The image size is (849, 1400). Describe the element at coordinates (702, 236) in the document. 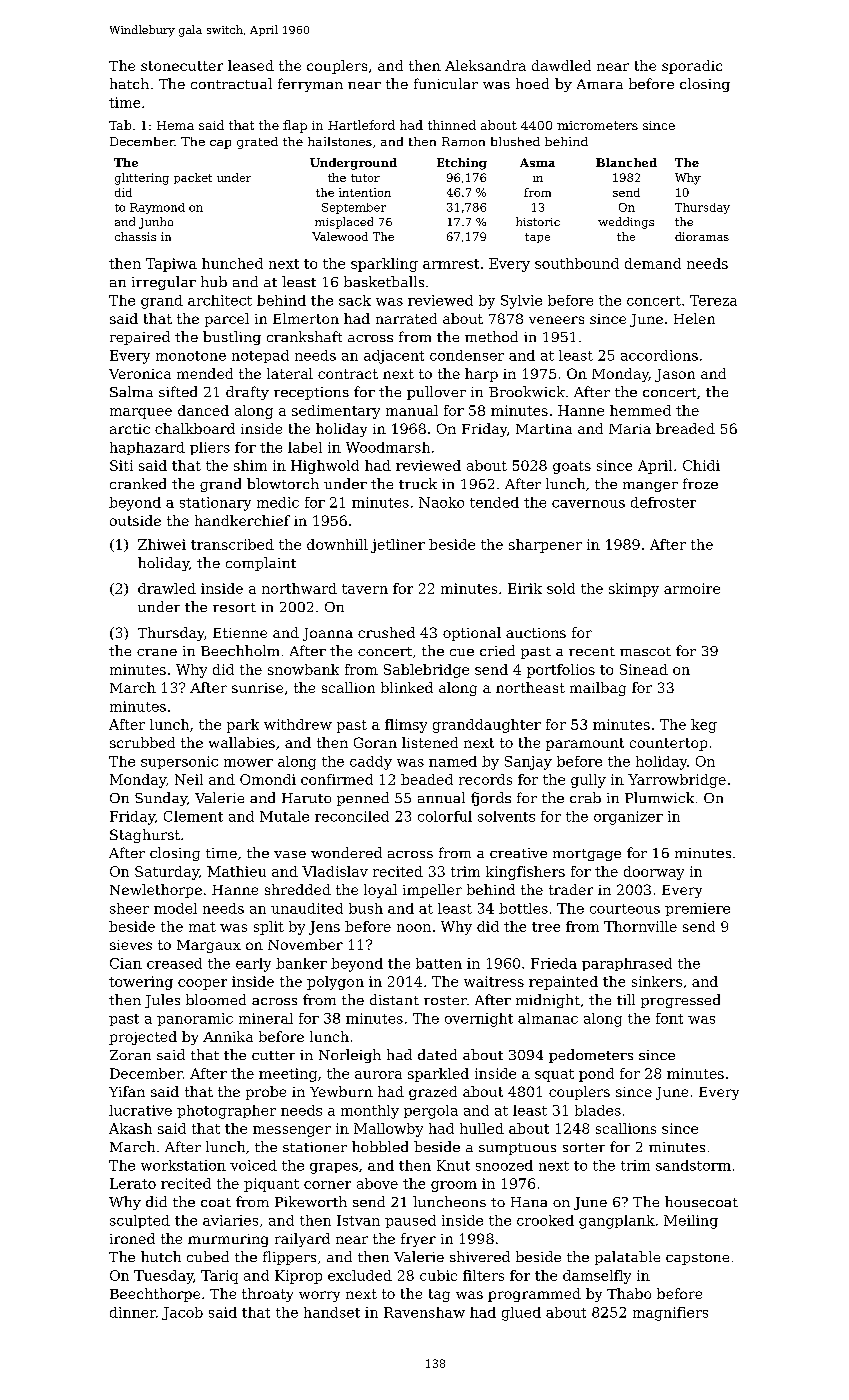

I see `dioramas` at that location.
